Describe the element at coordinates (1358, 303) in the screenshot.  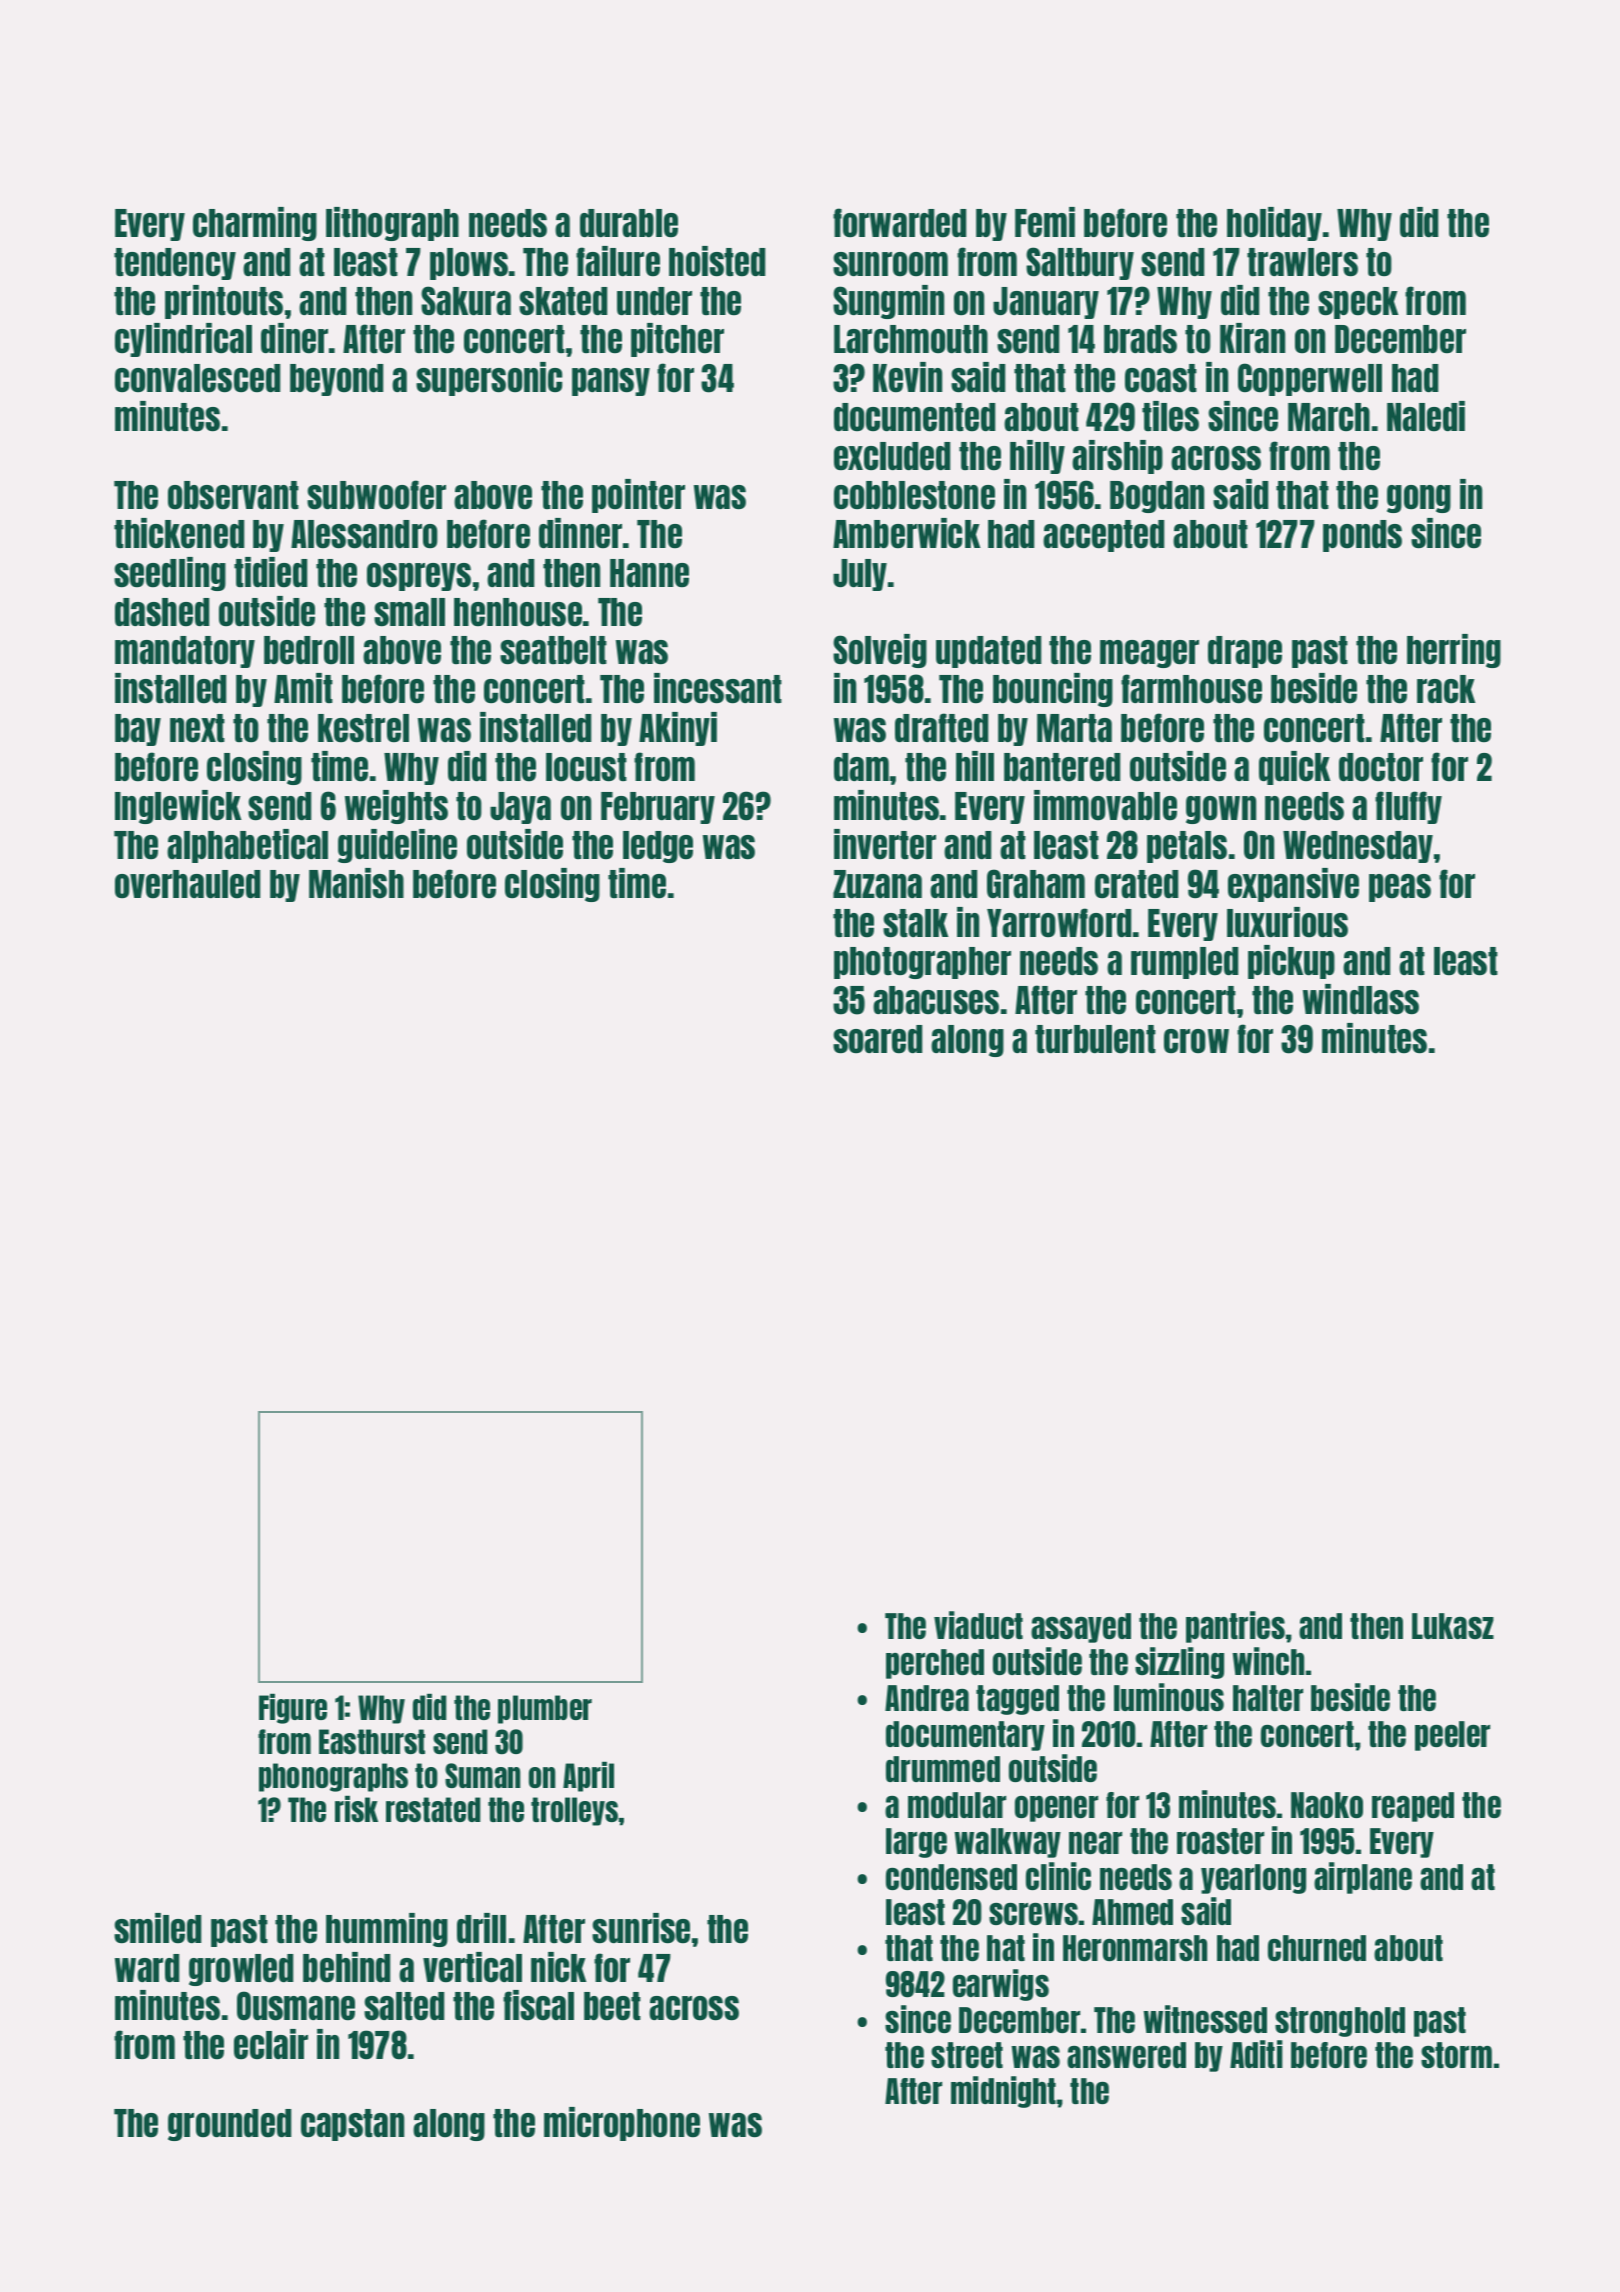
I see `speck` at that location.
